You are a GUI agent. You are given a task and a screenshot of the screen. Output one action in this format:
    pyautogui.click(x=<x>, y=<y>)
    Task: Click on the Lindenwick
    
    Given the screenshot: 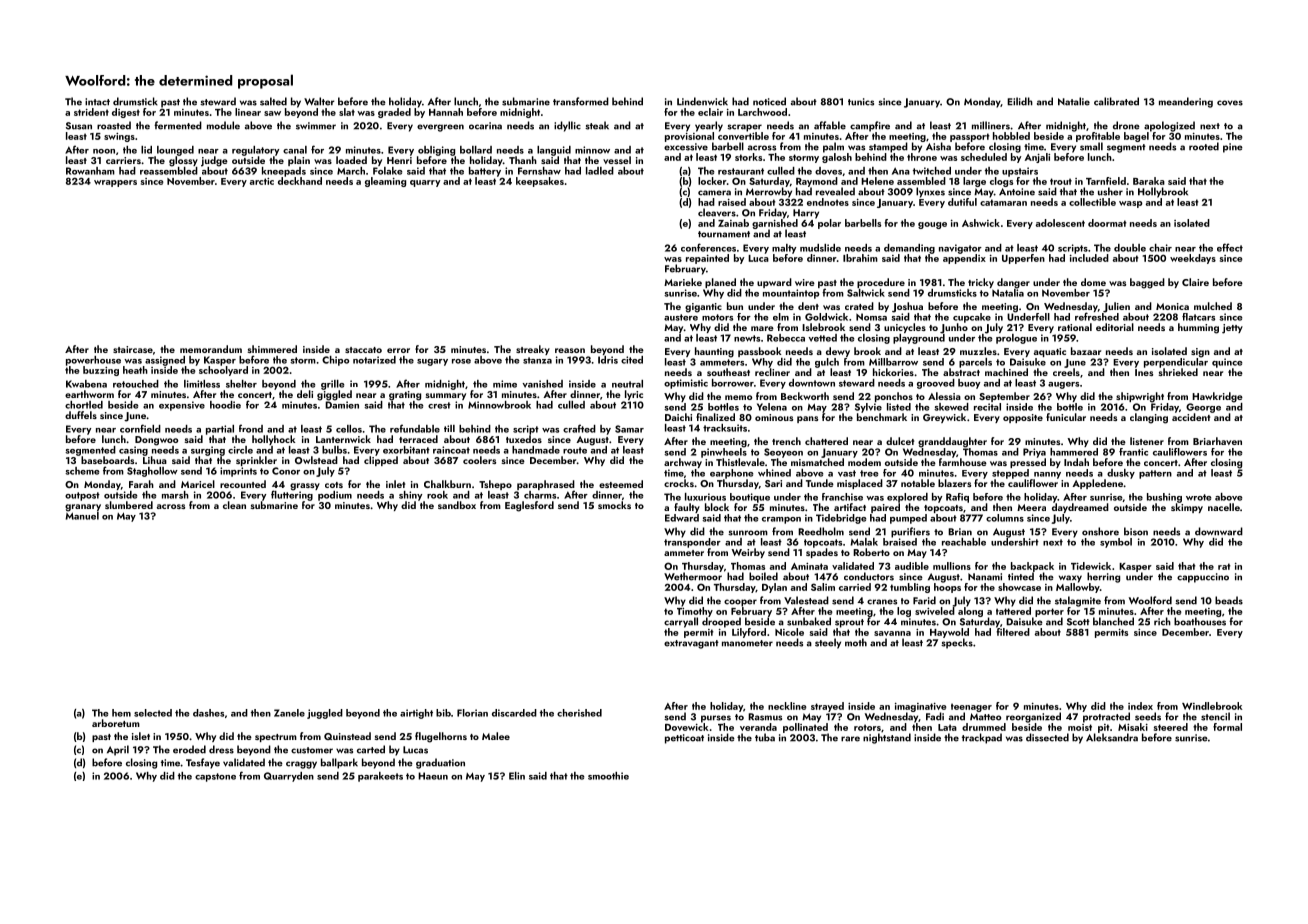 What is the action you would take?
    pyautogui.click(x=702, y=101)
